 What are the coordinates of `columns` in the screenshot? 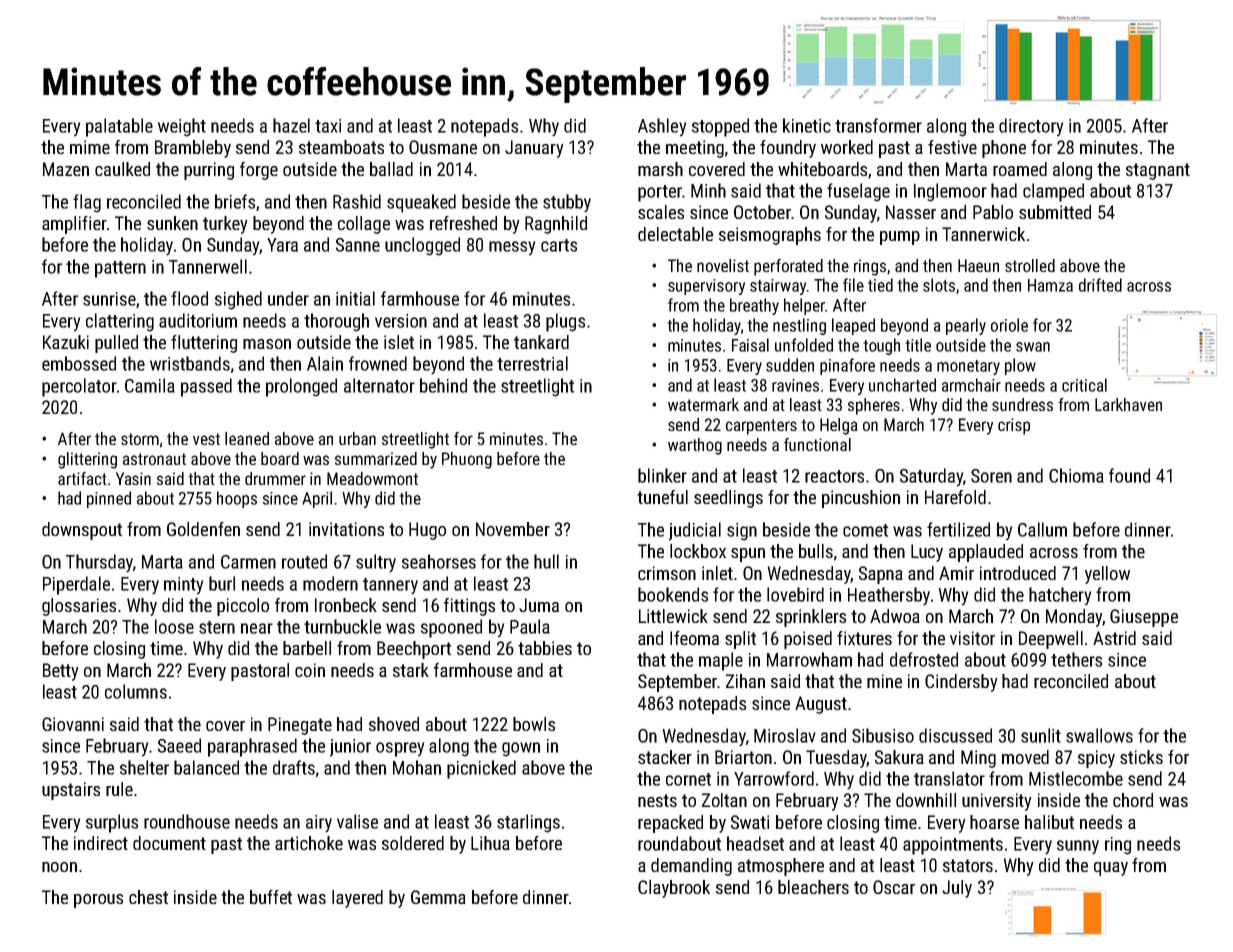 It's located at (136, 691).
